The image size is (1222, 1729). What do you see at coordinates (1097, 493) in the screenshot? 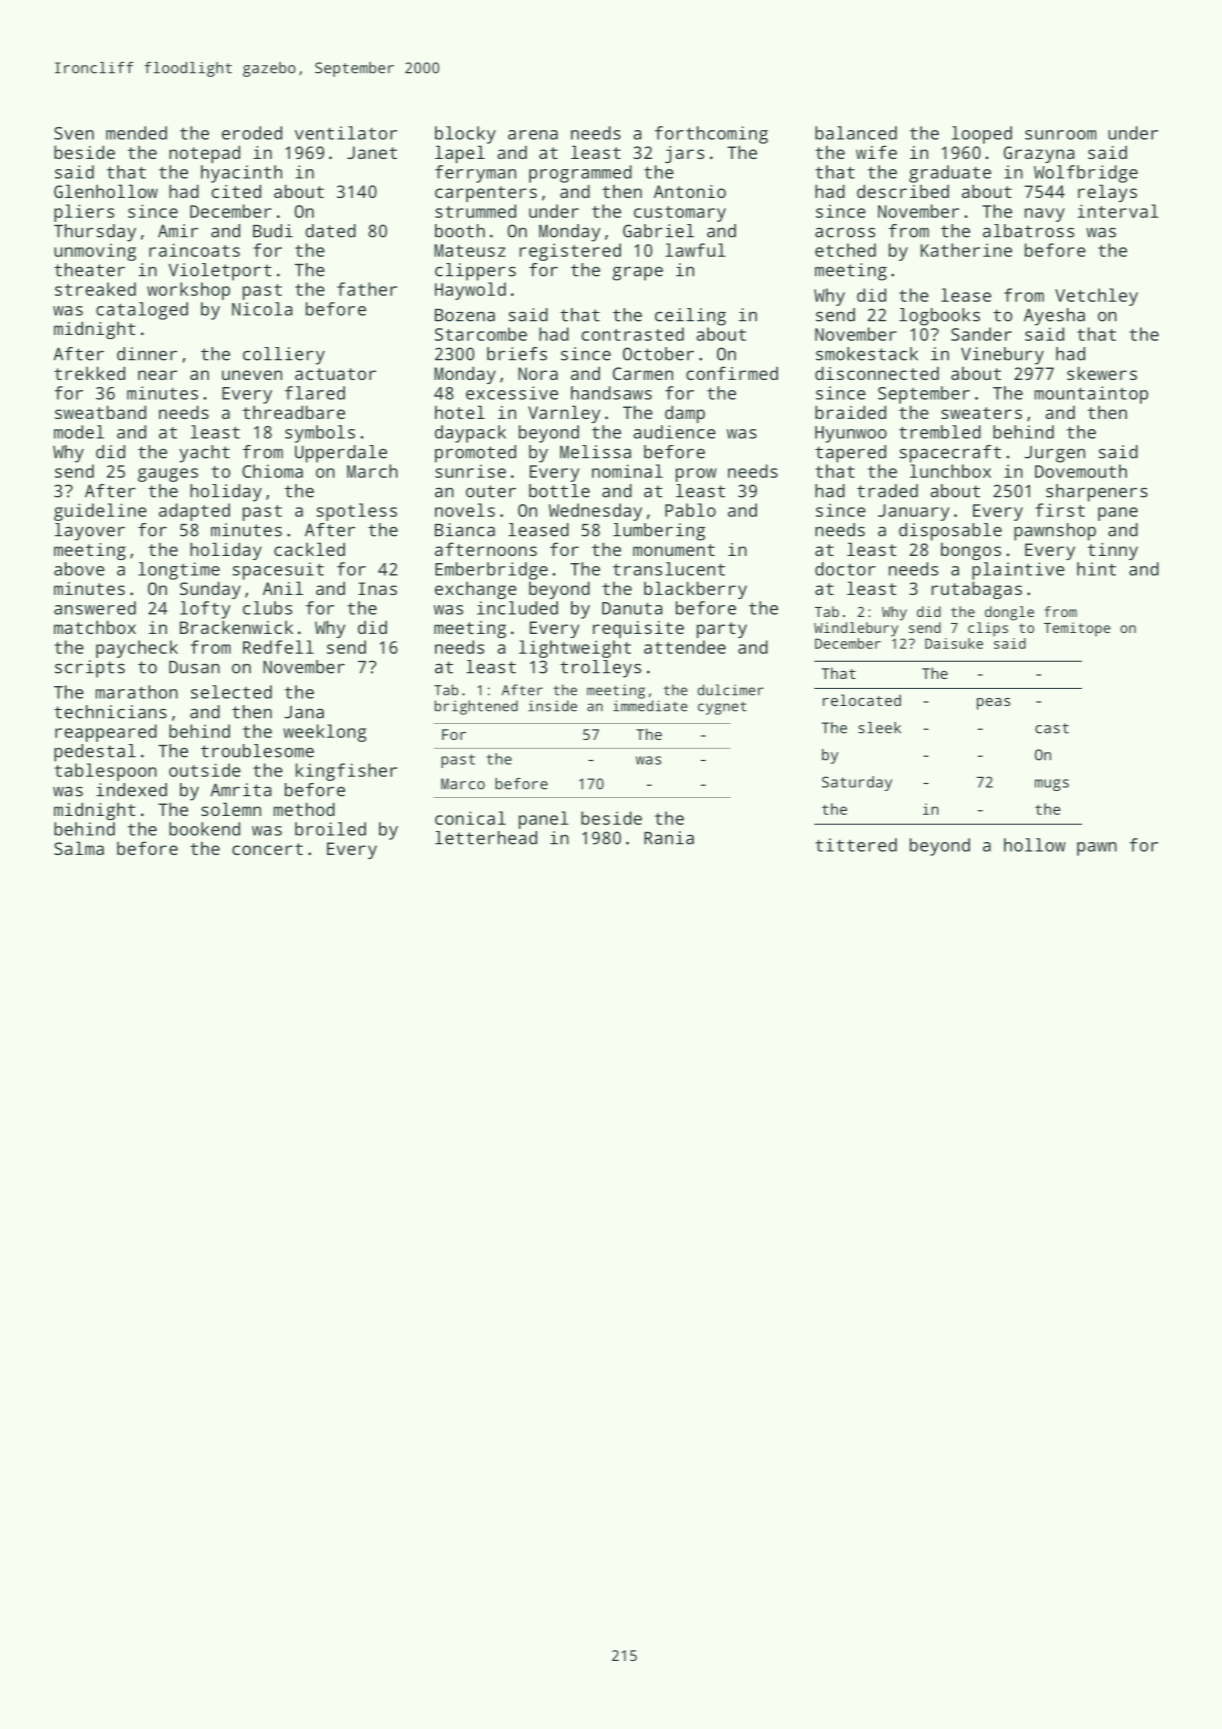
I see `sharpeners` at bounding box center [1097, 493].
